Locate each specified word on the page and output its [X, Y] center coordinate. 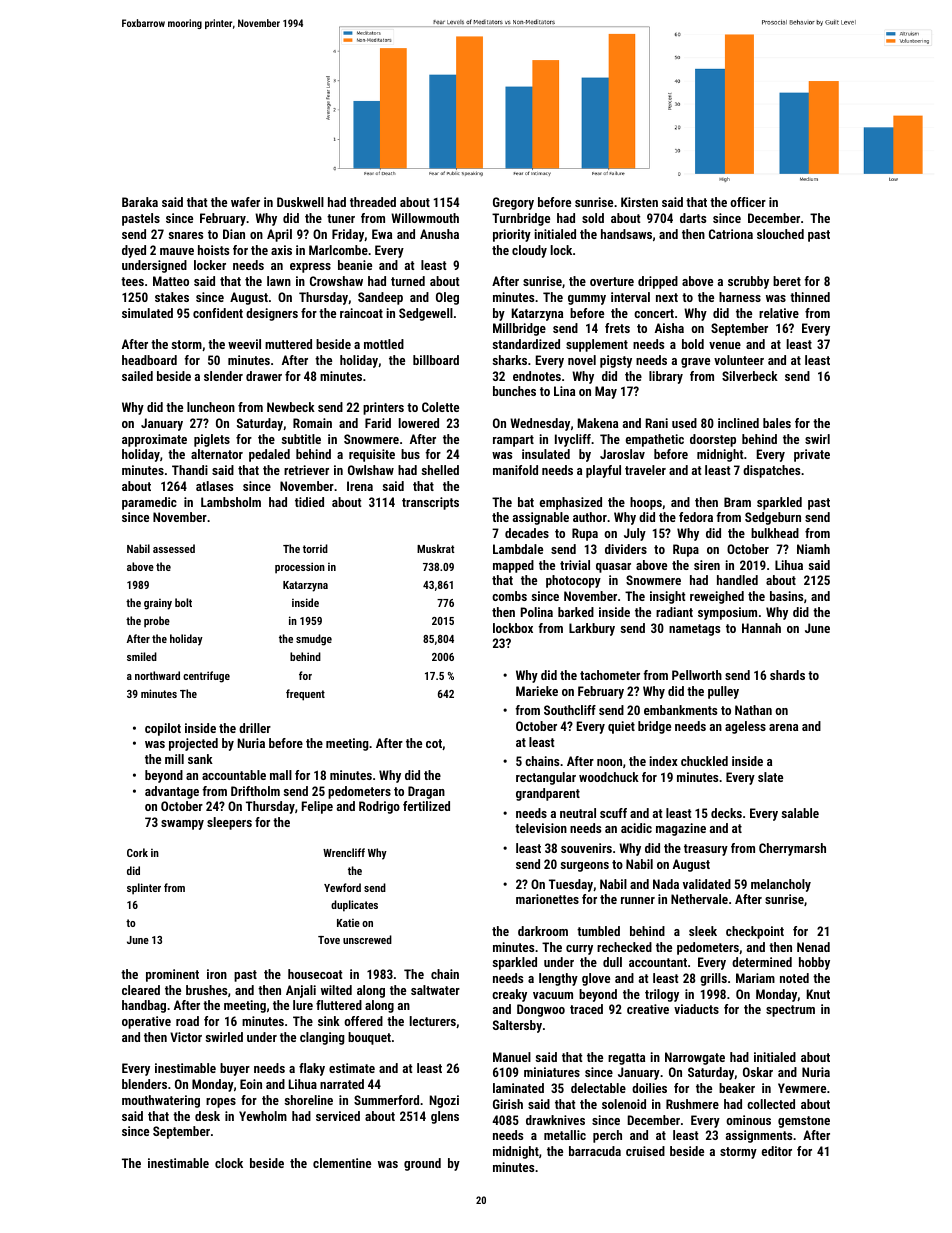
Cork [137, 852]
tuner [341, 218]
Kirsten [639, 202]
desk [207, 1116]
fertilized [426, 806]
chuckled [704, 761]
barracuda [595, 1151]
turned [408, 281]
